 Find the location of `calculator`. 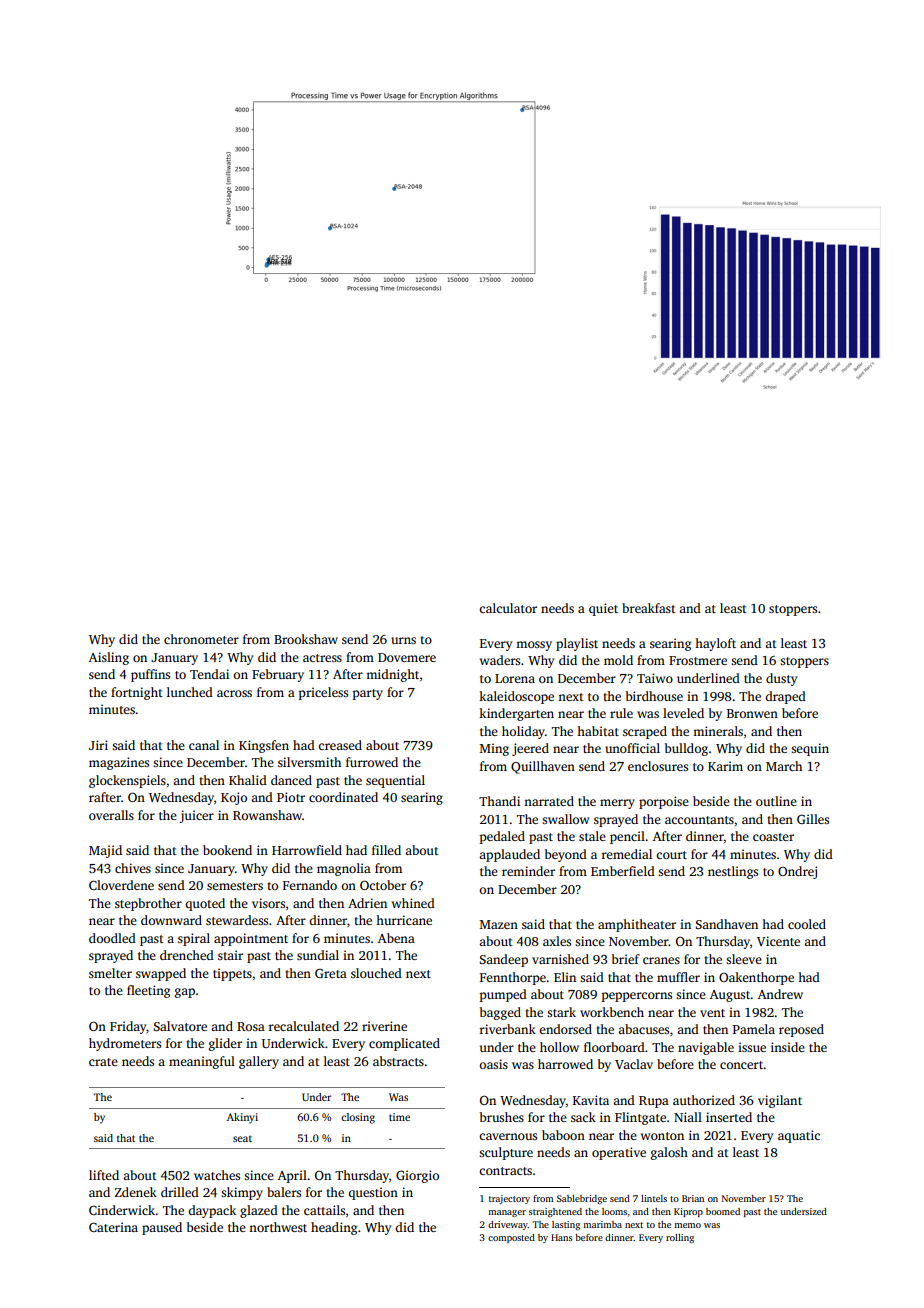

calculator is located at coordinates (508, 608).
